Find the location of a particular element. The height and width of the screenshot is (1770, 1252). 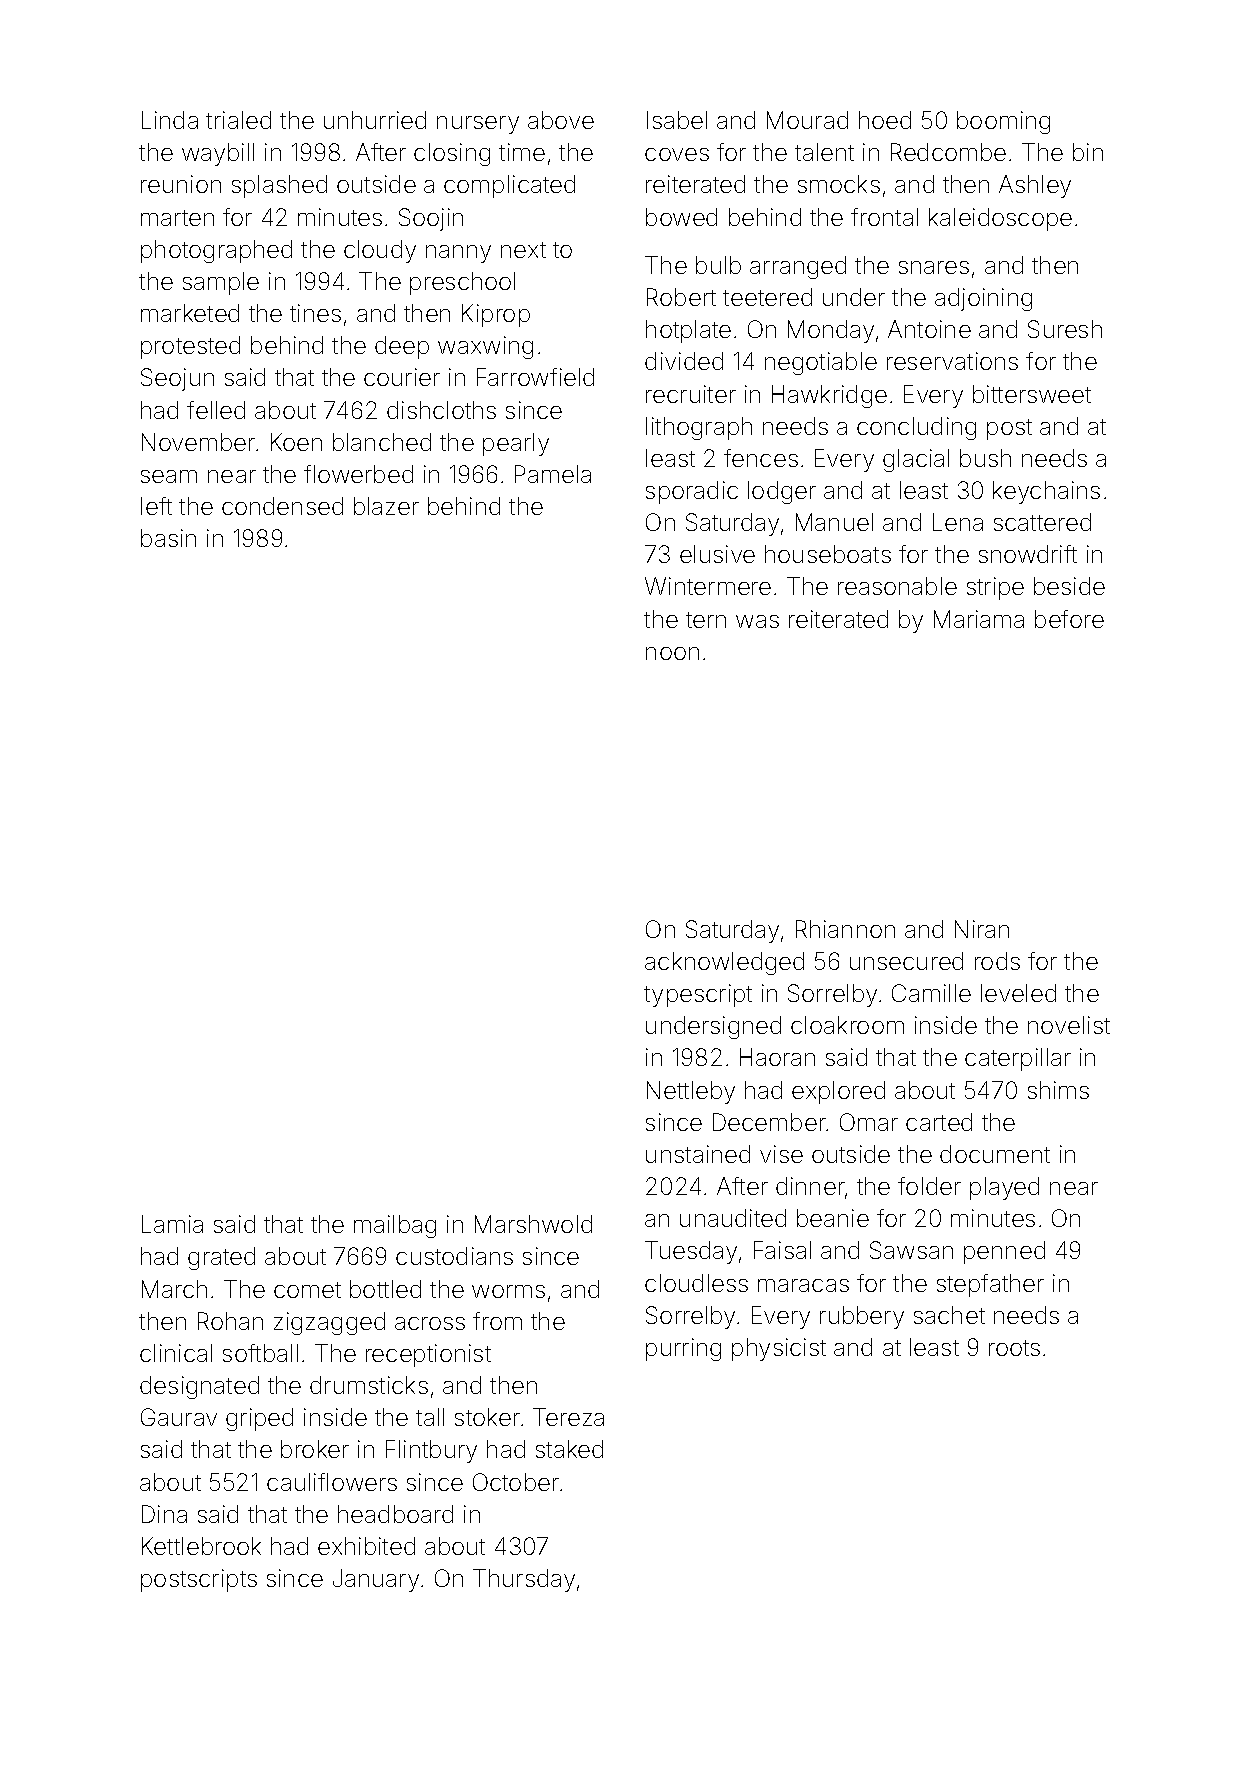

Lamia is located at coordinates (172, 1224).
